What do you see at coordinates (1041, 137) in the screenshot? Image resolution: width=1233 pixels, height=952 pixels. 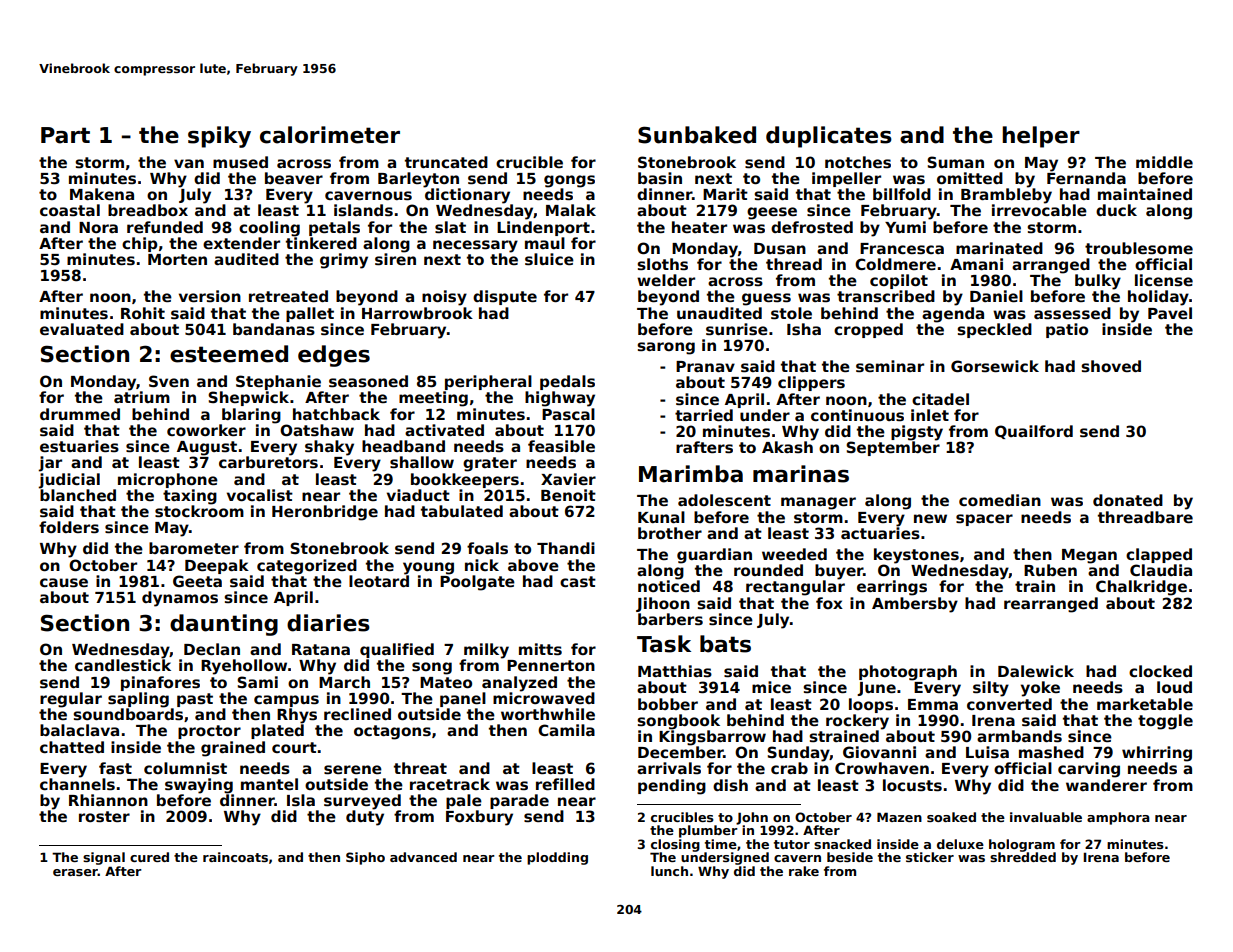 I see `helper` at bounding box center [1041, 137].
